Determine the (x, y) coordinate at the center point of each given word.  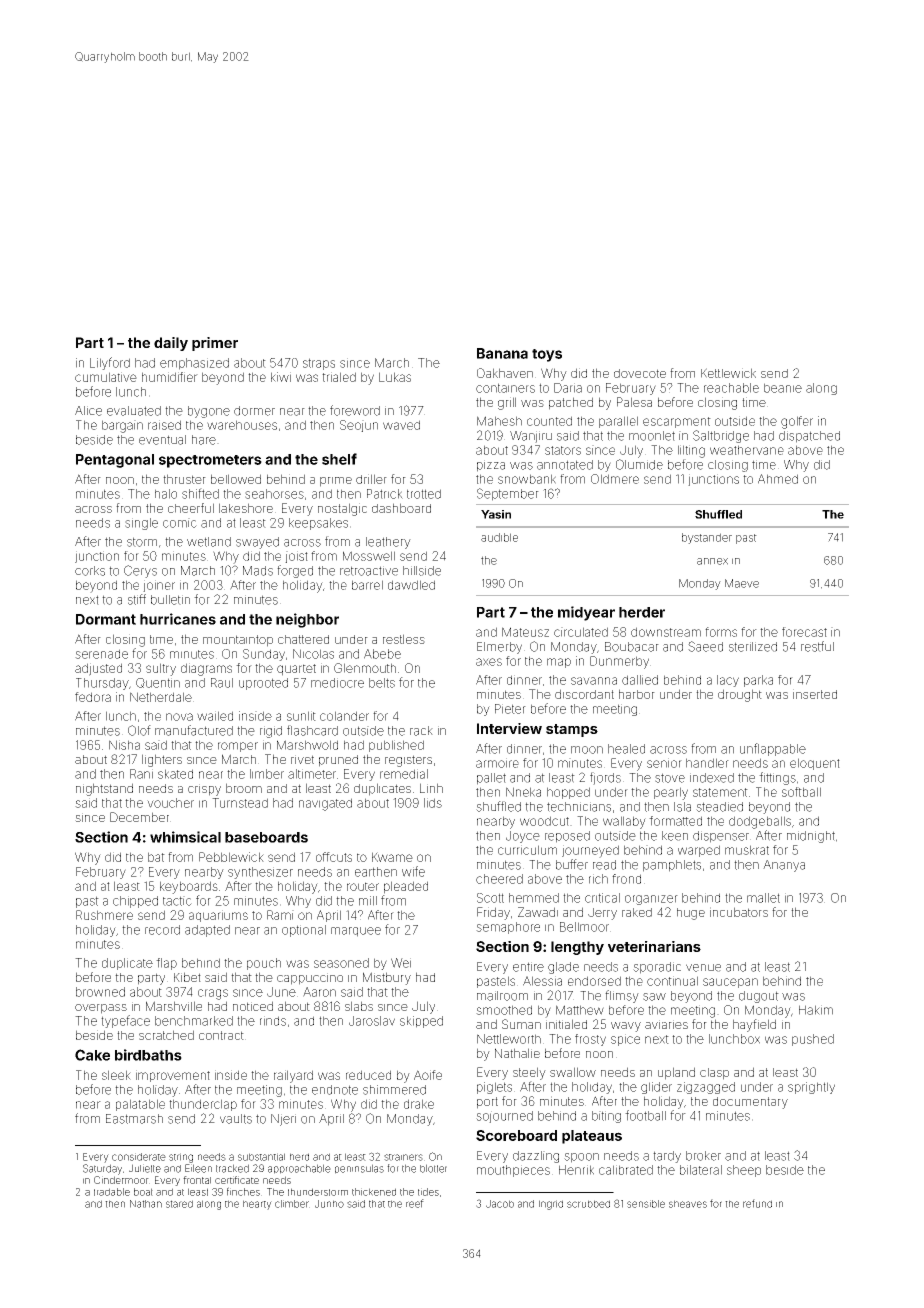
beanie (783, 388)
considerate (139, 1157)
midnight (811, 837)
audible (499, 537)
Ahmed (778, 479)
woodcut (544, 821)
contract (221, 1035)
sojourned (504, 1117)
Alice (88, 411)
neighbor (307, 620)
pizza (491, 466)
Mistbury (387, 978)
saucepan (730, 983)
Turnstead (240, 803)
